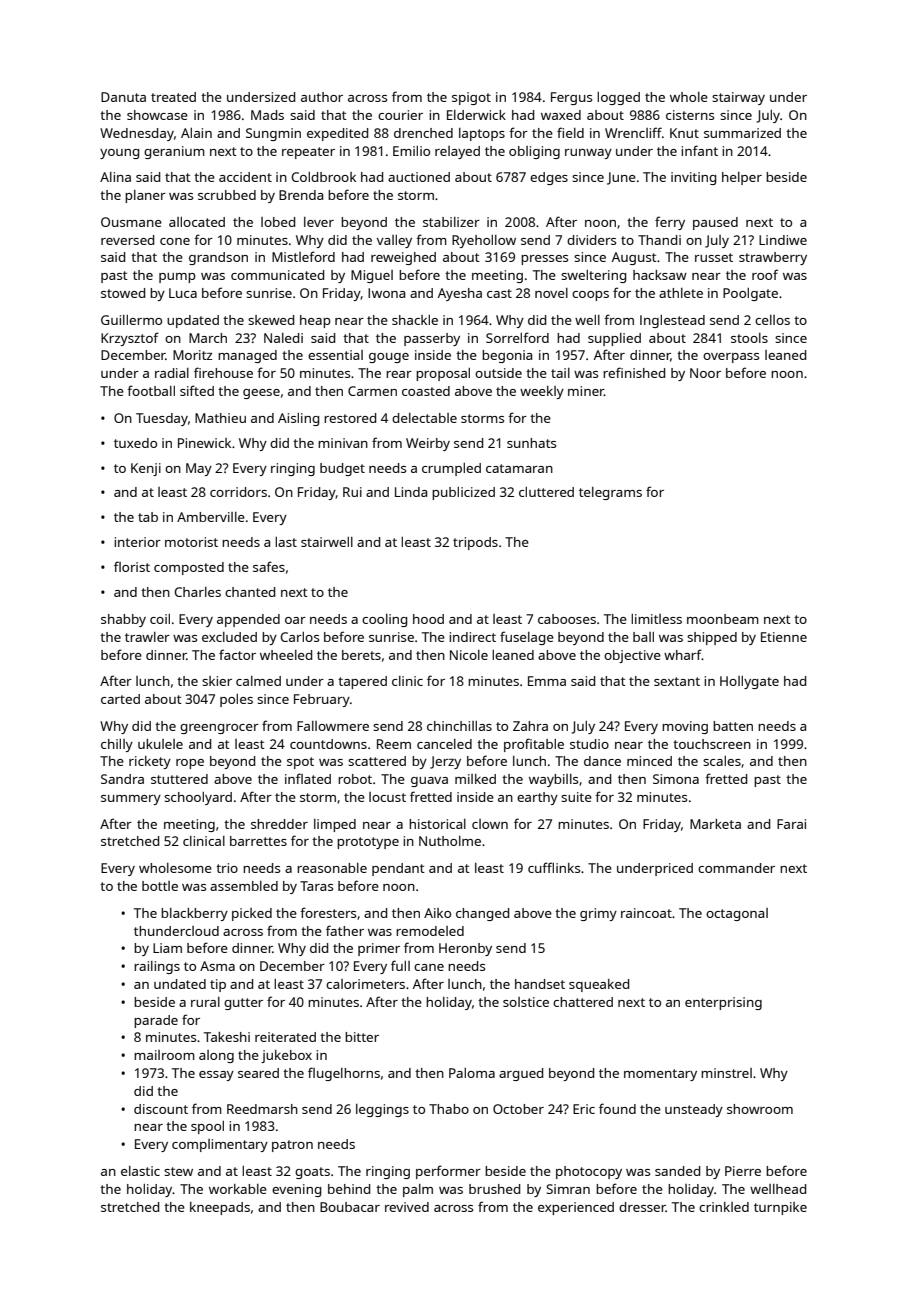 This document has width=908, height=1316. I want to click on bitter, so click(362, 1037).
